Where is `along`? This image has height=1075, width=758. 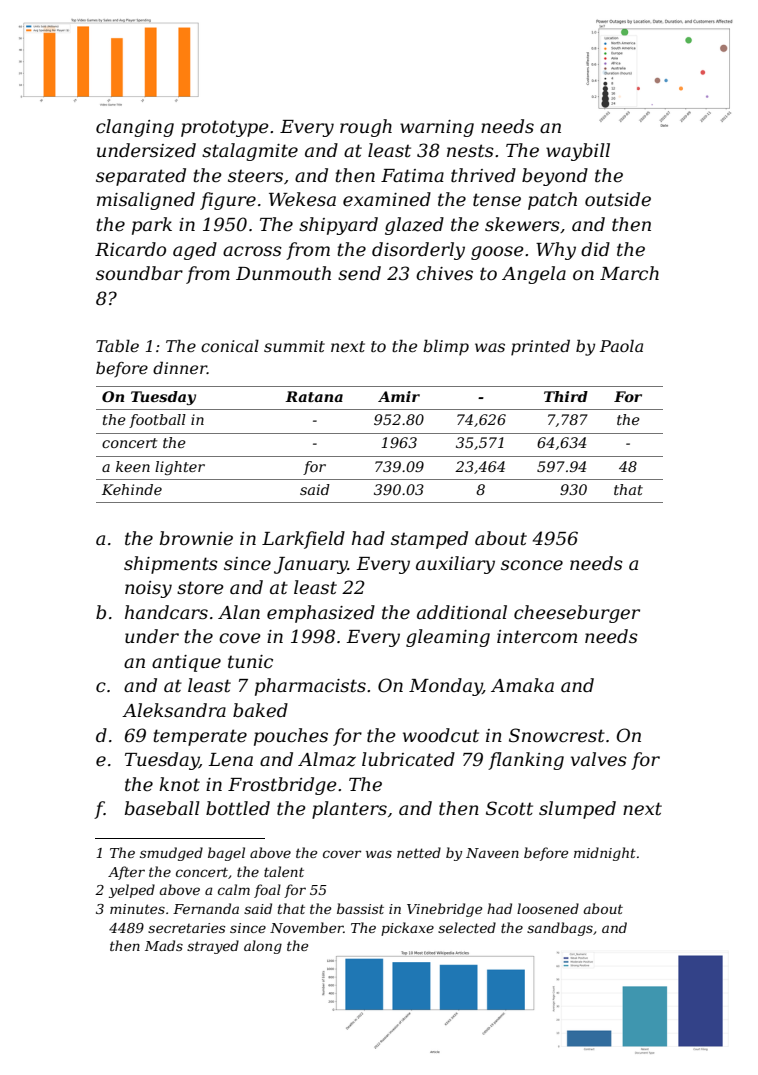 along is located at coordinates (263, 947).
